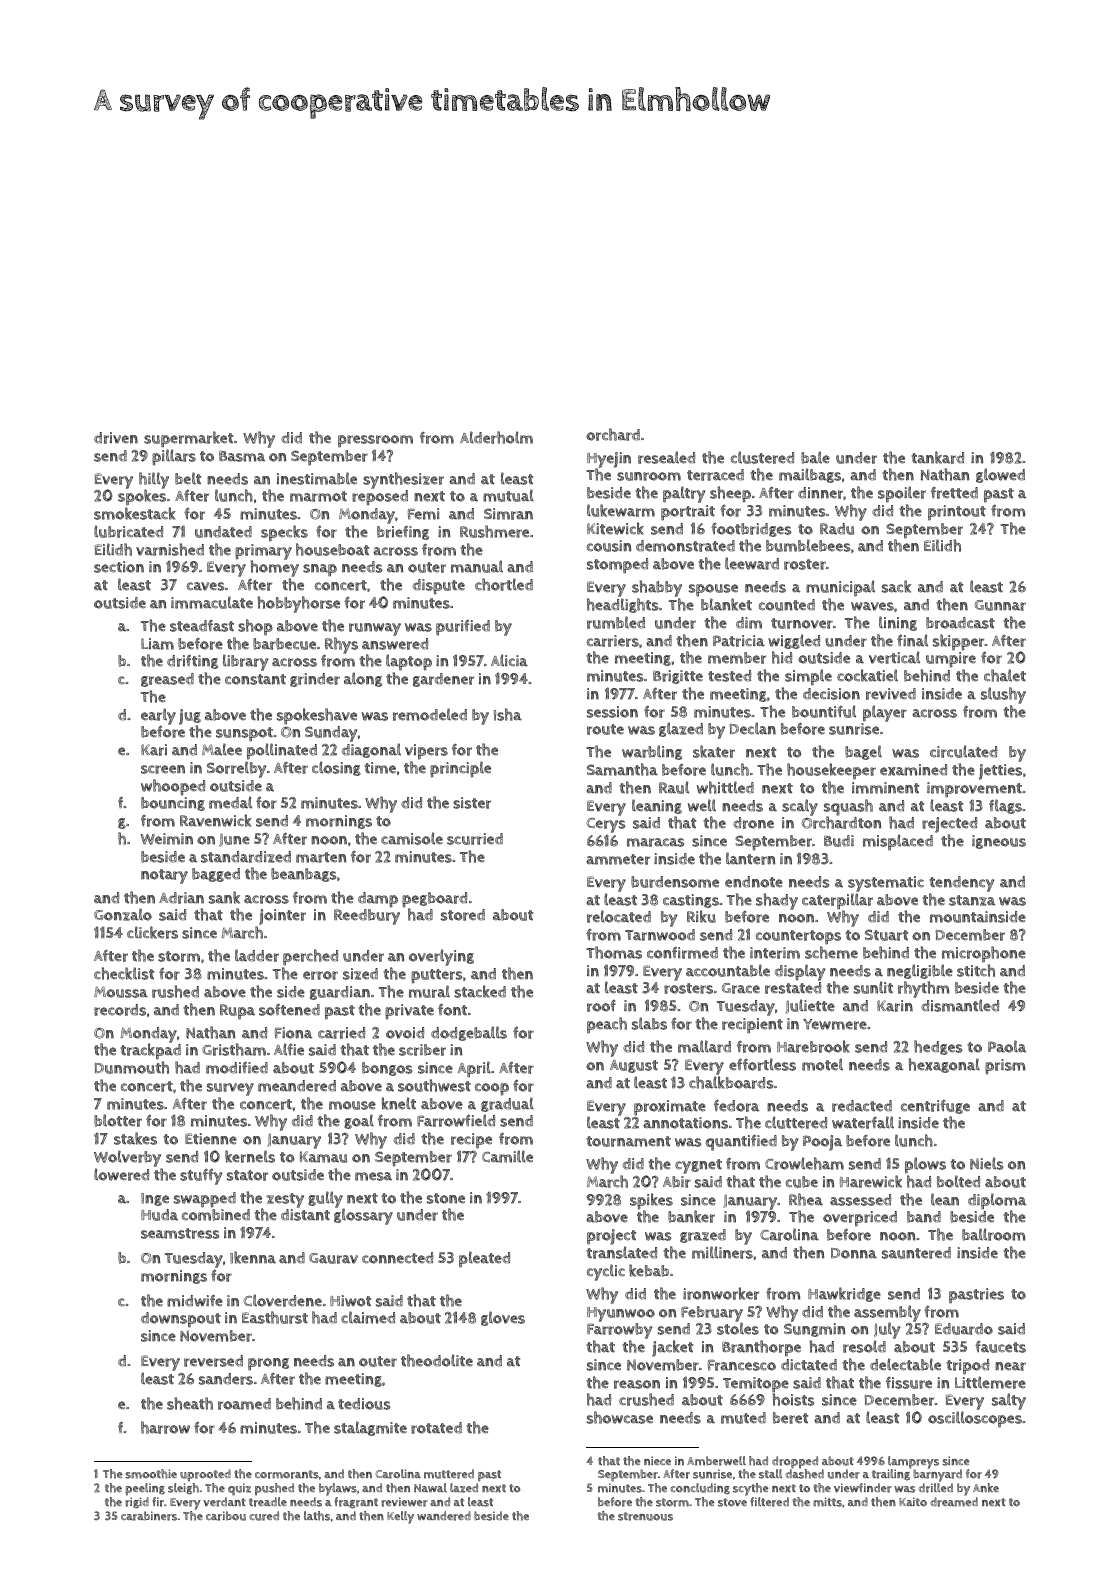 The width and height of the screenshot is (1120, 1584). Describe the element at coordinates (961, 884) in the screenshot. I see `tendency` at that location.
